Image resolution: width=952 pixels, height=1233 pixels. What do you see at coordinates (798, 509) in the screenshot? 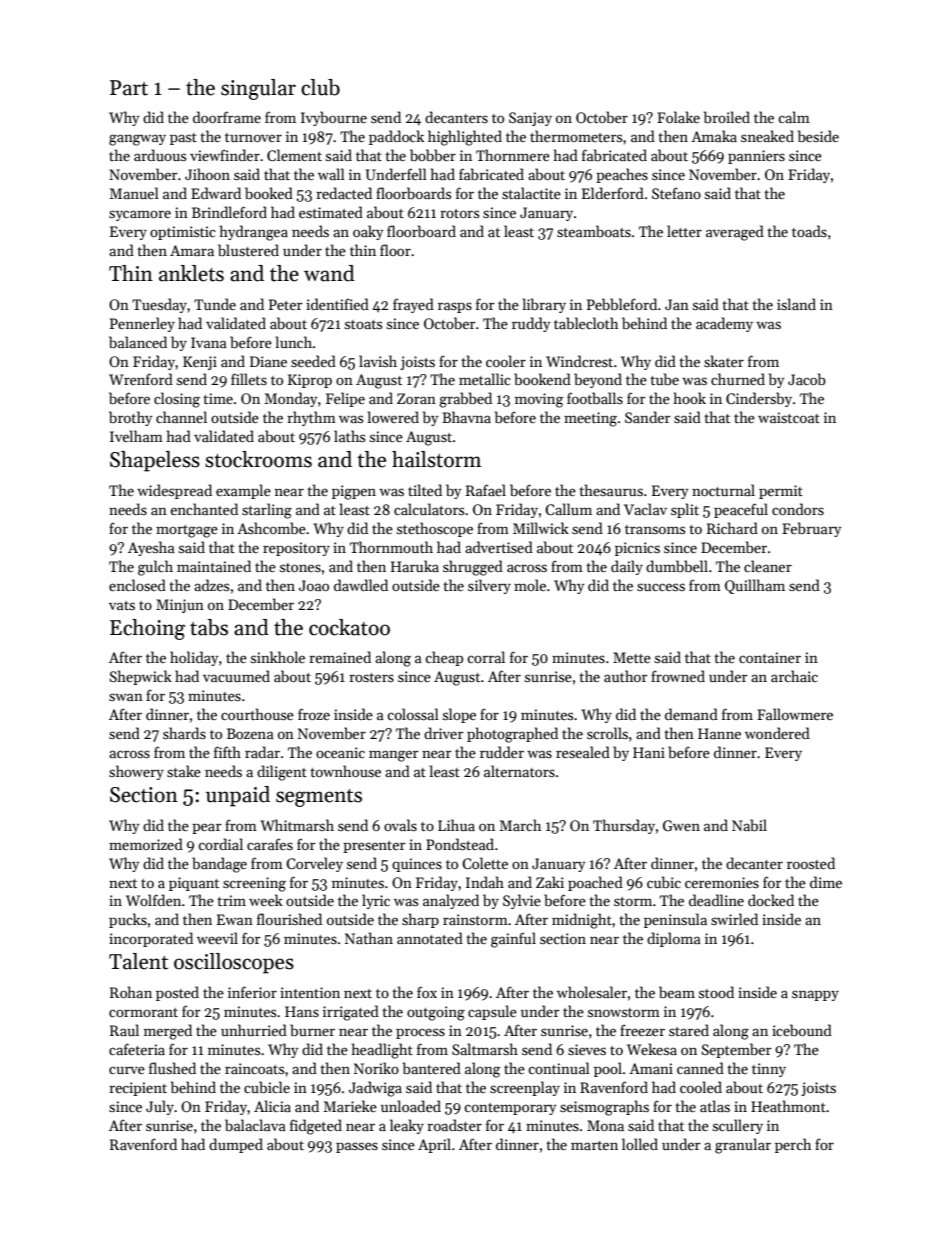
I see `condors` at bounding box center [798, 509].
